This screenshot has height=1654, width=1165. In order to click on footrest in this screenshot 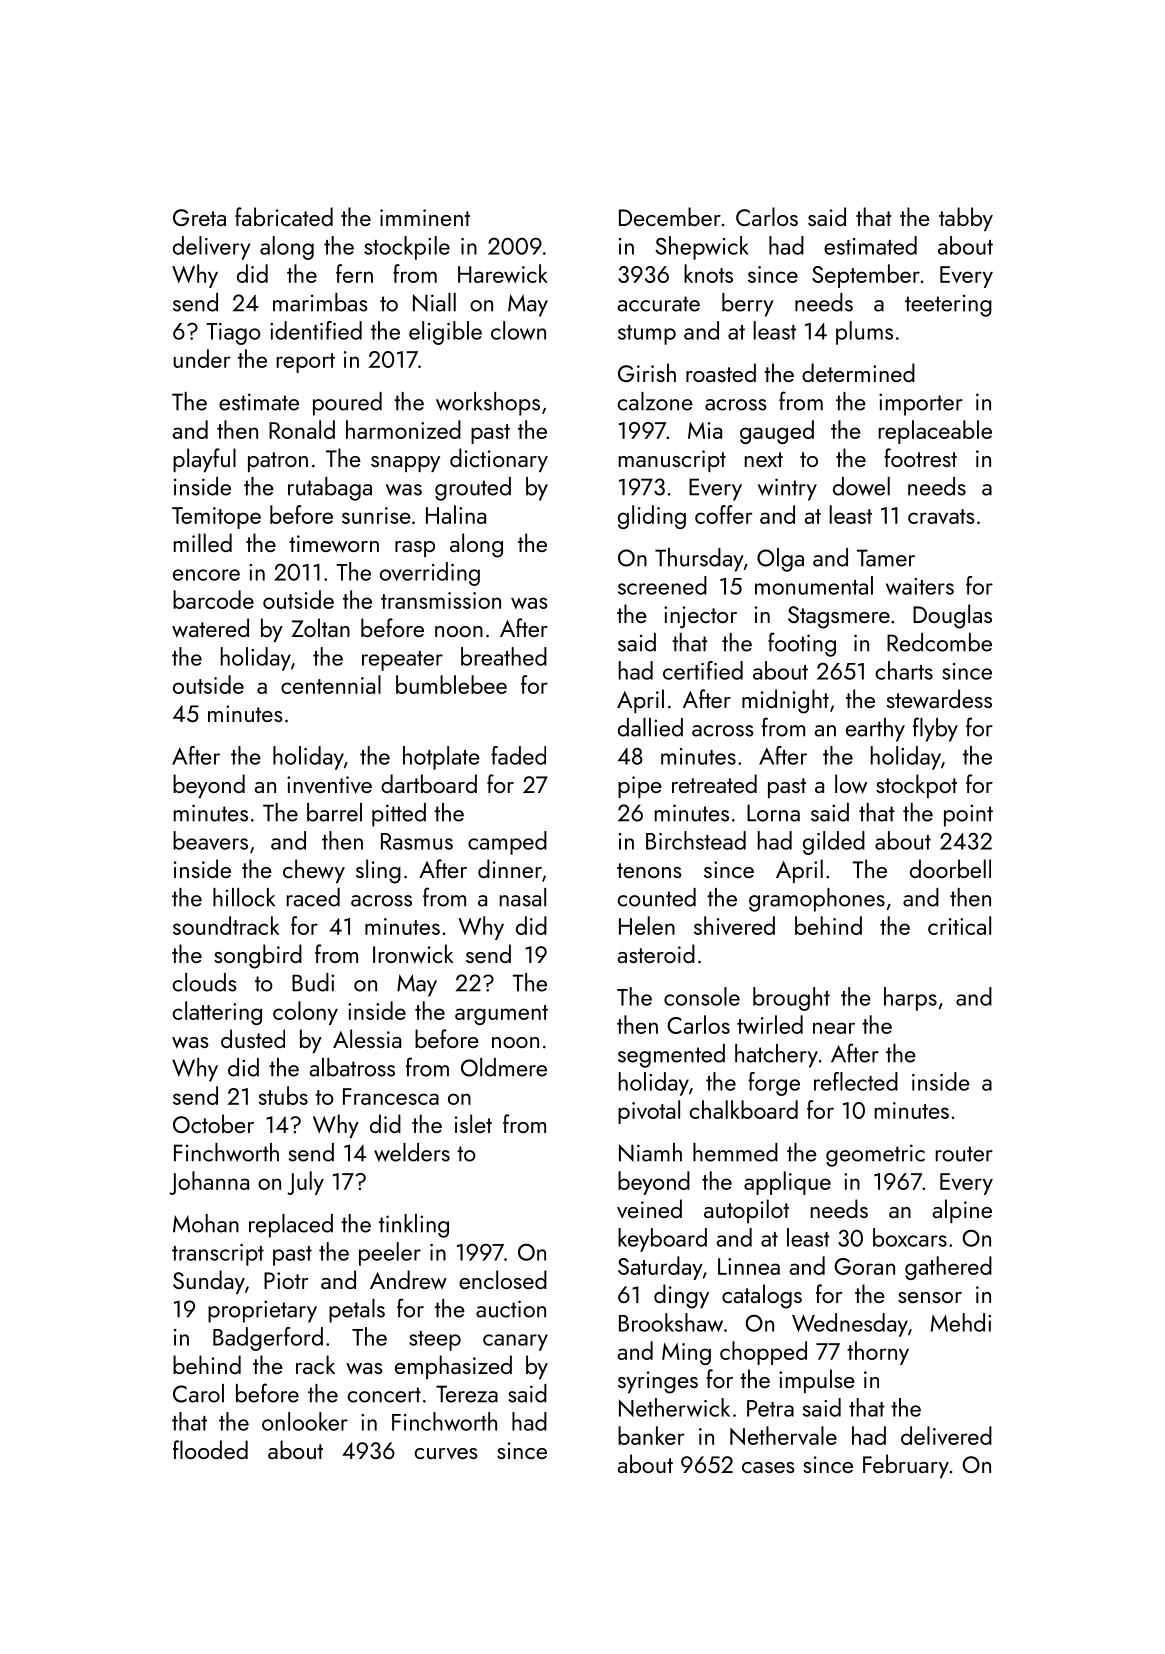, I will do `click(920, 457)`.
